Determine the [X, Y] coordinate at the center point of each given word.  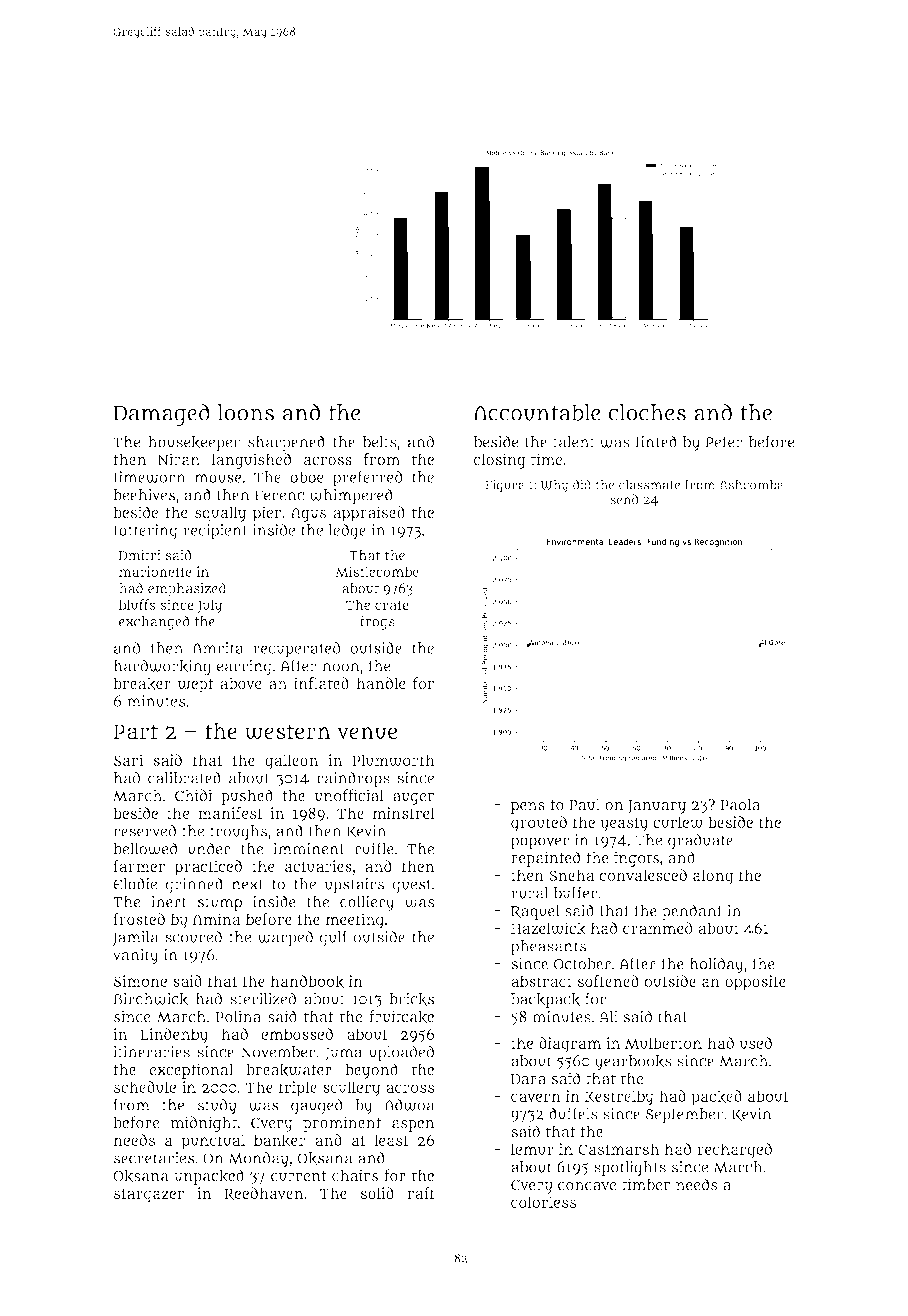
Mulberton [663, 1043]
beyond [371, 1071]
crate [392, 605]
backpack [545, 1000]
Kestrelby [619, 1098]
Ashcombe [751, 485]
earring [244, 667]
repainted [545, 859]
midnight [204, 1124]
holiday [717, 965]
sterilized [263, 998]
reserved [145, 830]
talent [574, 442]
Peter [724, 442]
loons [246, 412]
